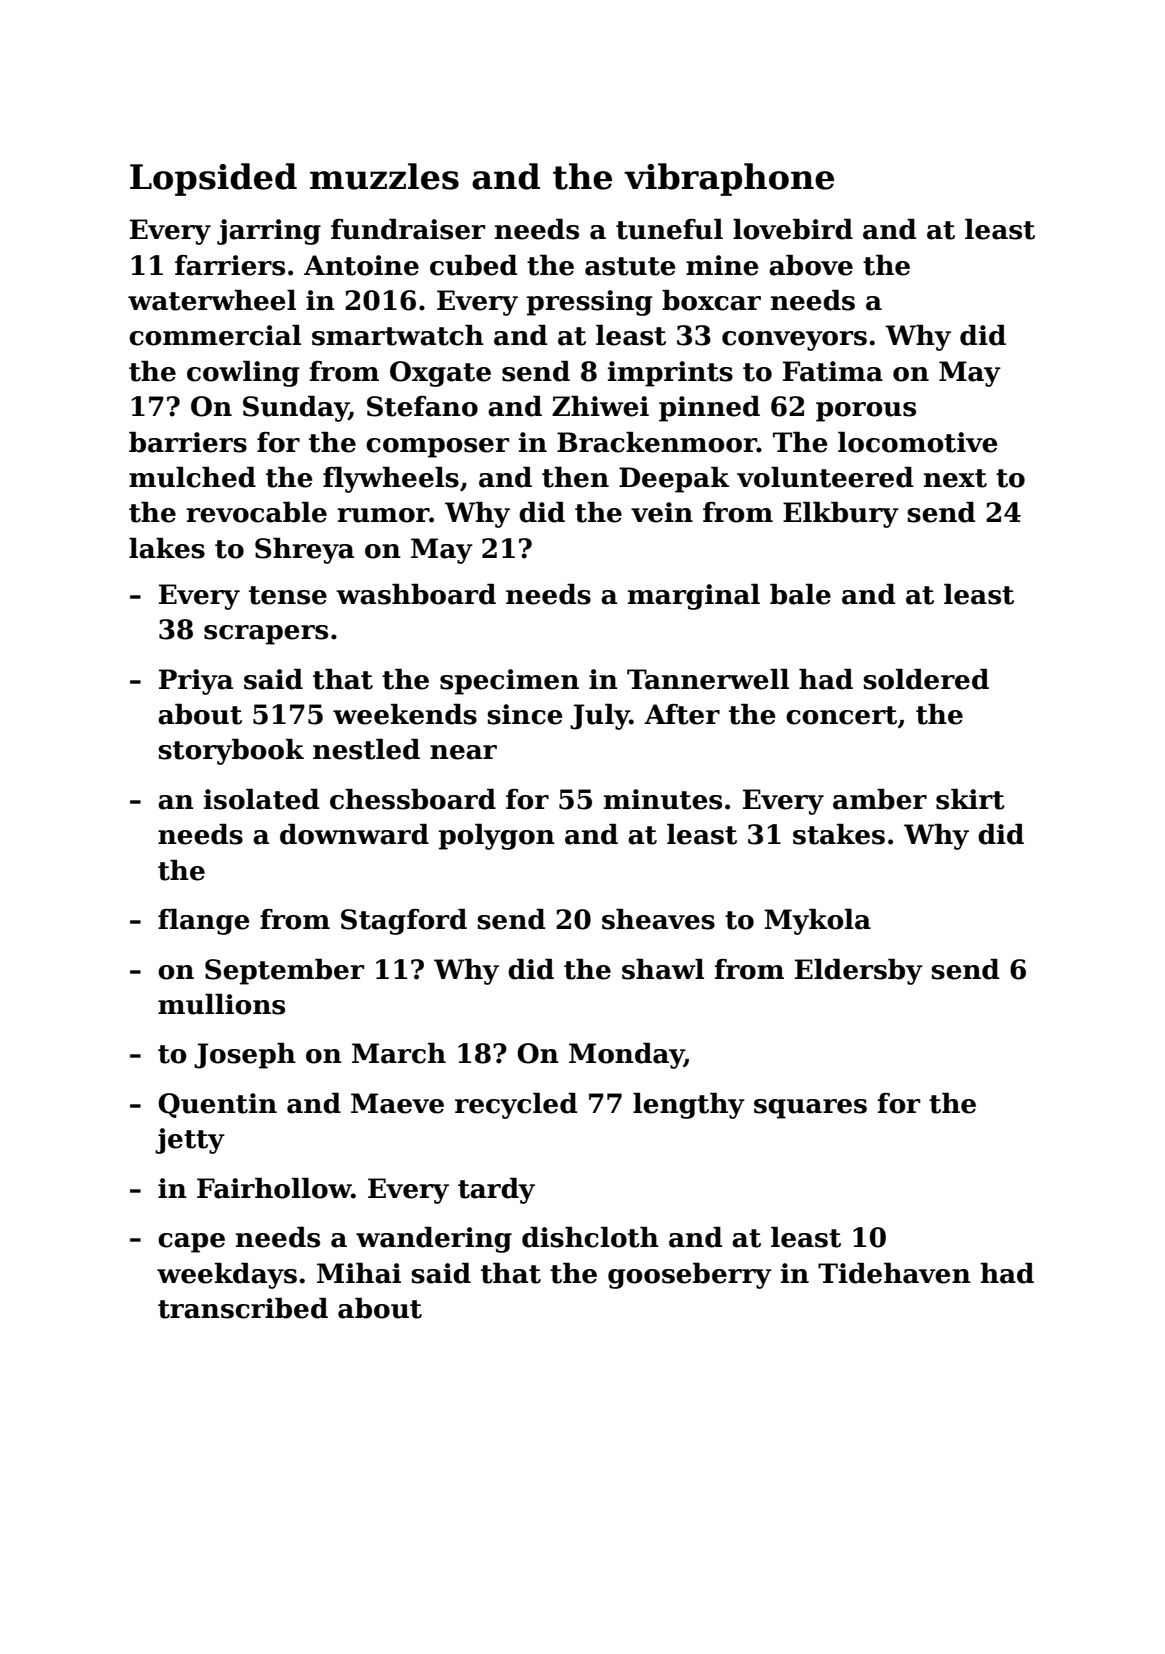 The height and width of the screenshot is (1654, 1165). I want to click on Priya, so click(196, 682).
